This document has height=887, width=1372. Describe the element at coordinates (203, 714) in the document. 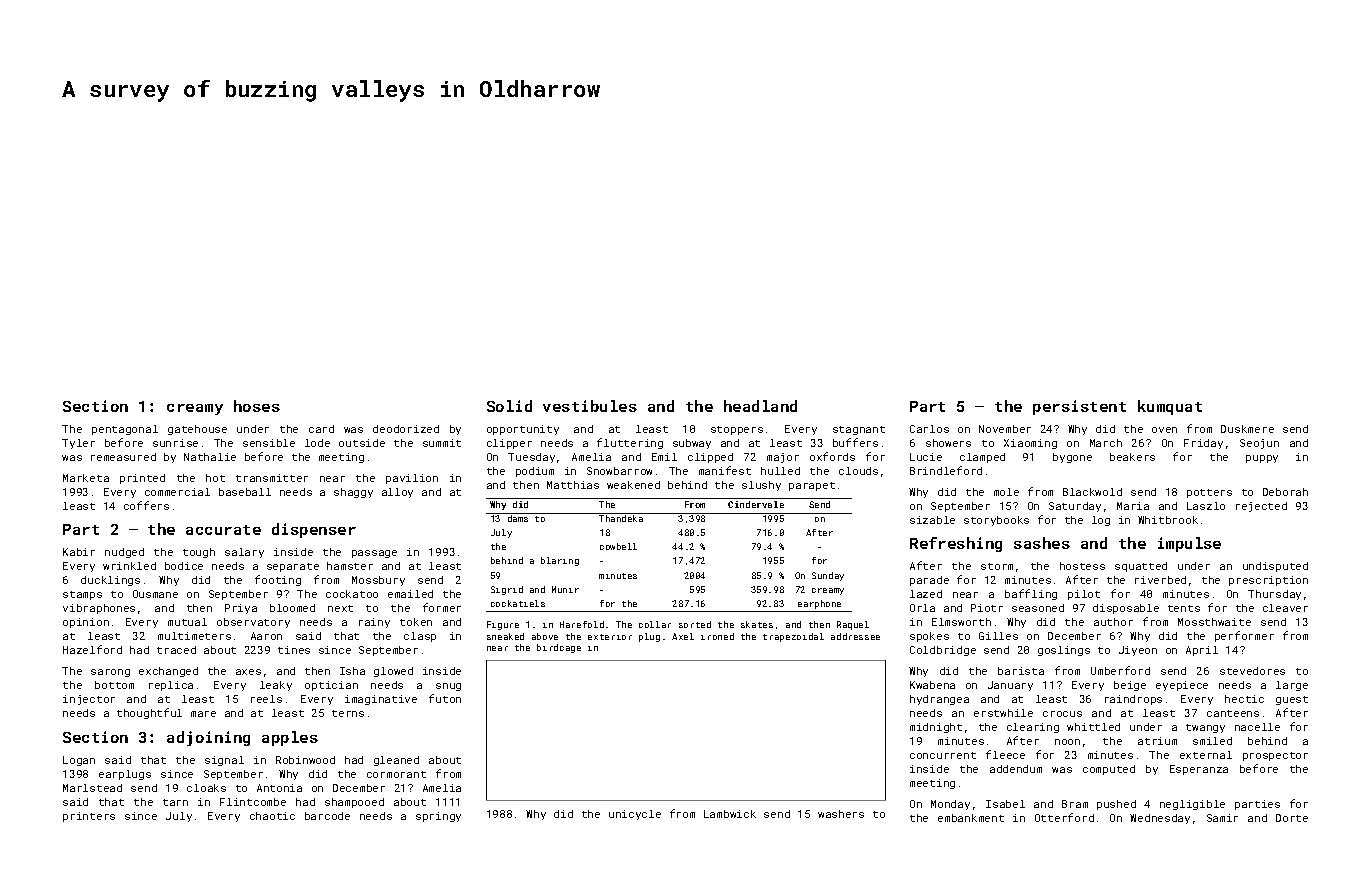

I see `mare` at that location.
